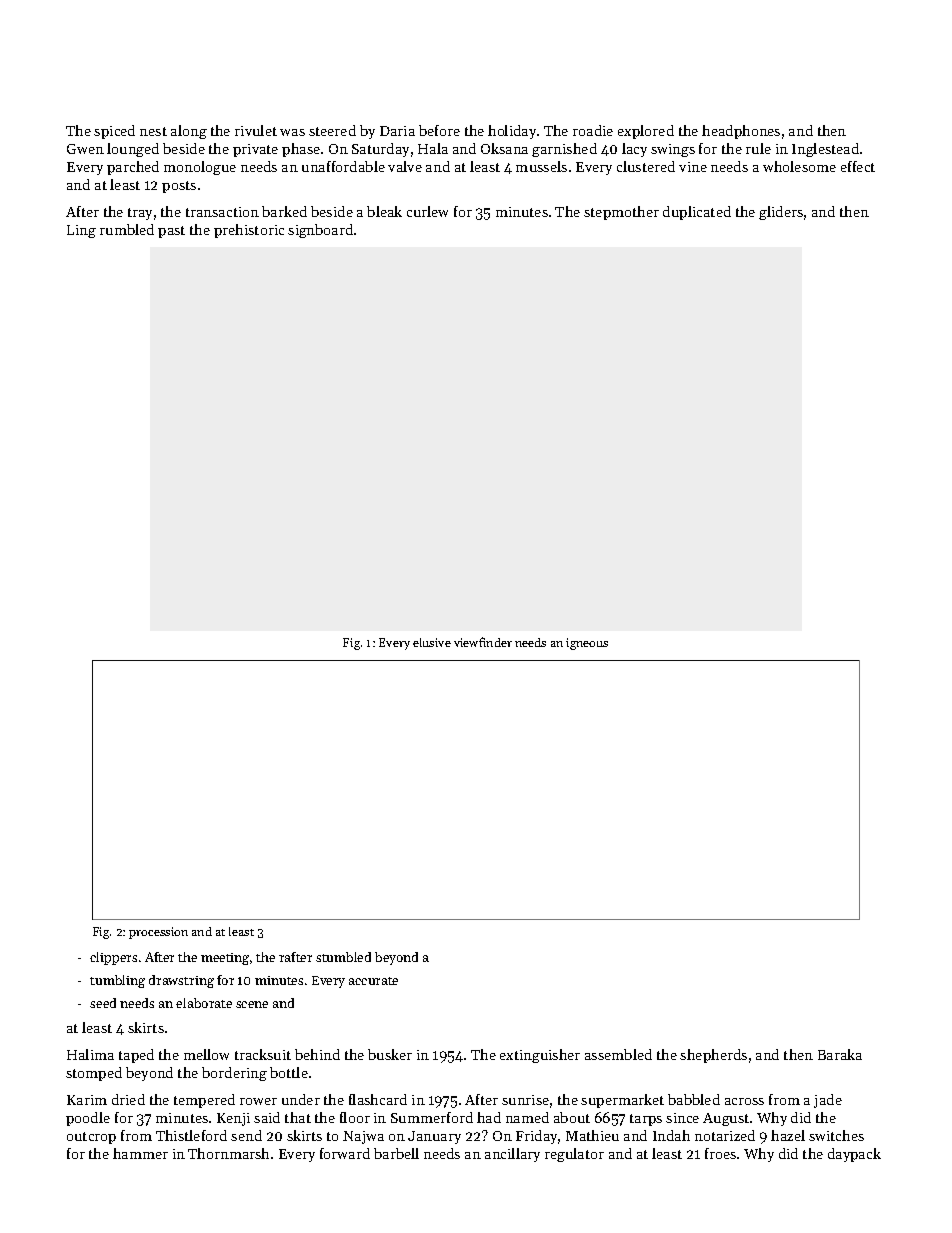  What do you see at coordinates (621, 213) in the document?
I see `stepmother` at bounding box center [621, 213].
